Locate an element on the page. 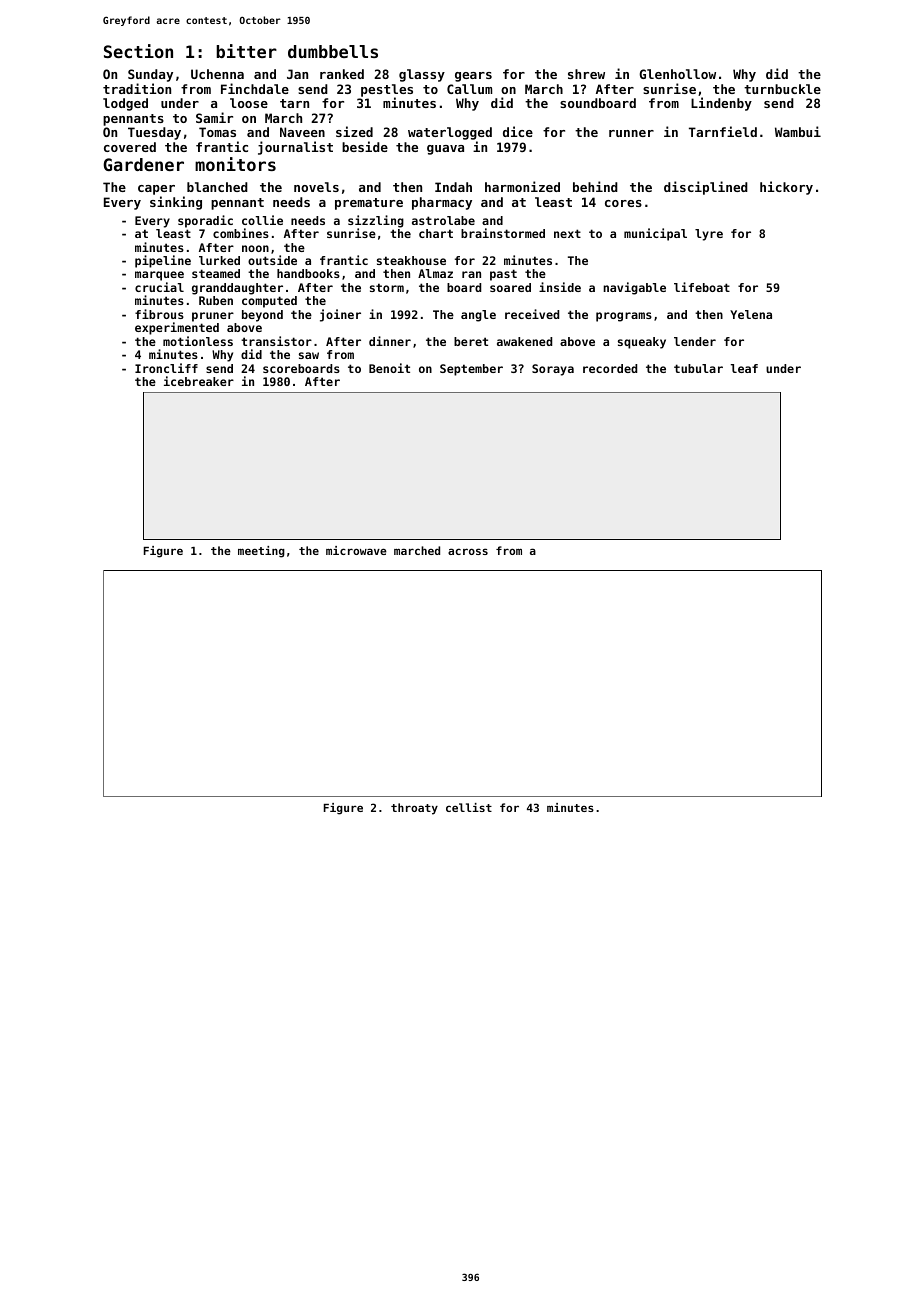 The width and height of the document is (924, 1308). bitter is located at coordinates (246, 51).
